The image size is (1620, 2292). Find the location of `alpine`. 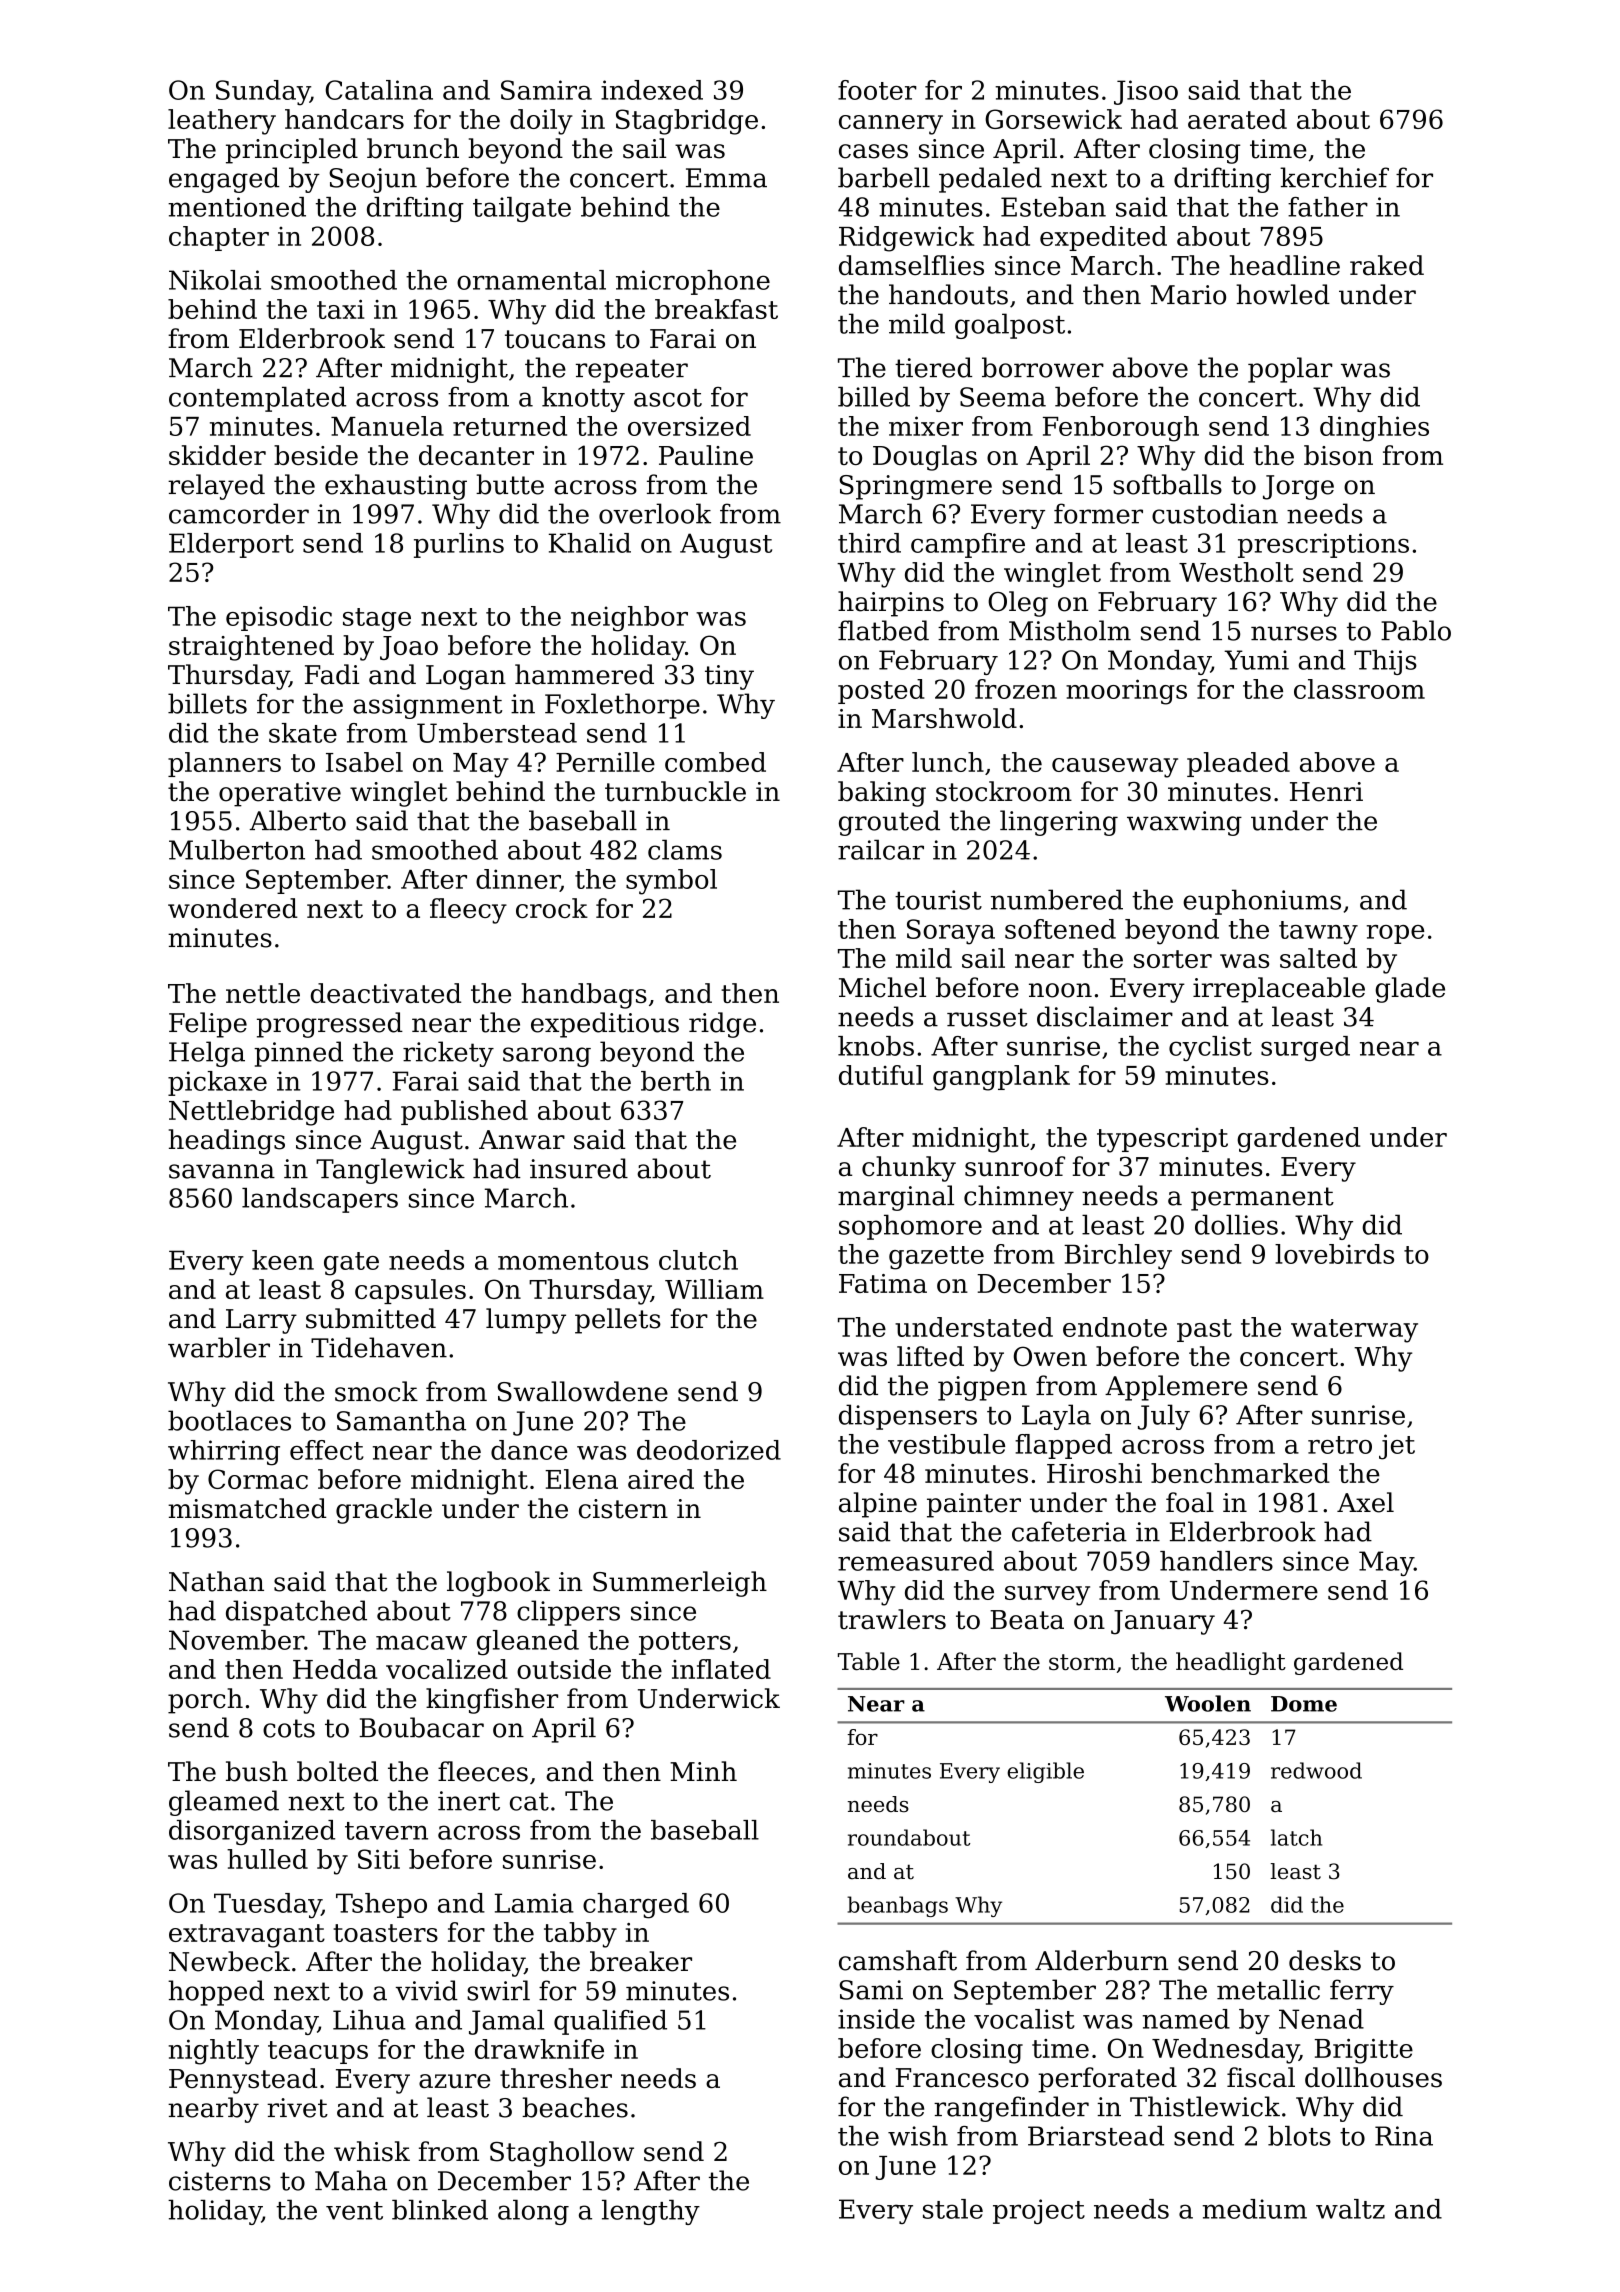

alpine is located at coordinates (878, 1505).
